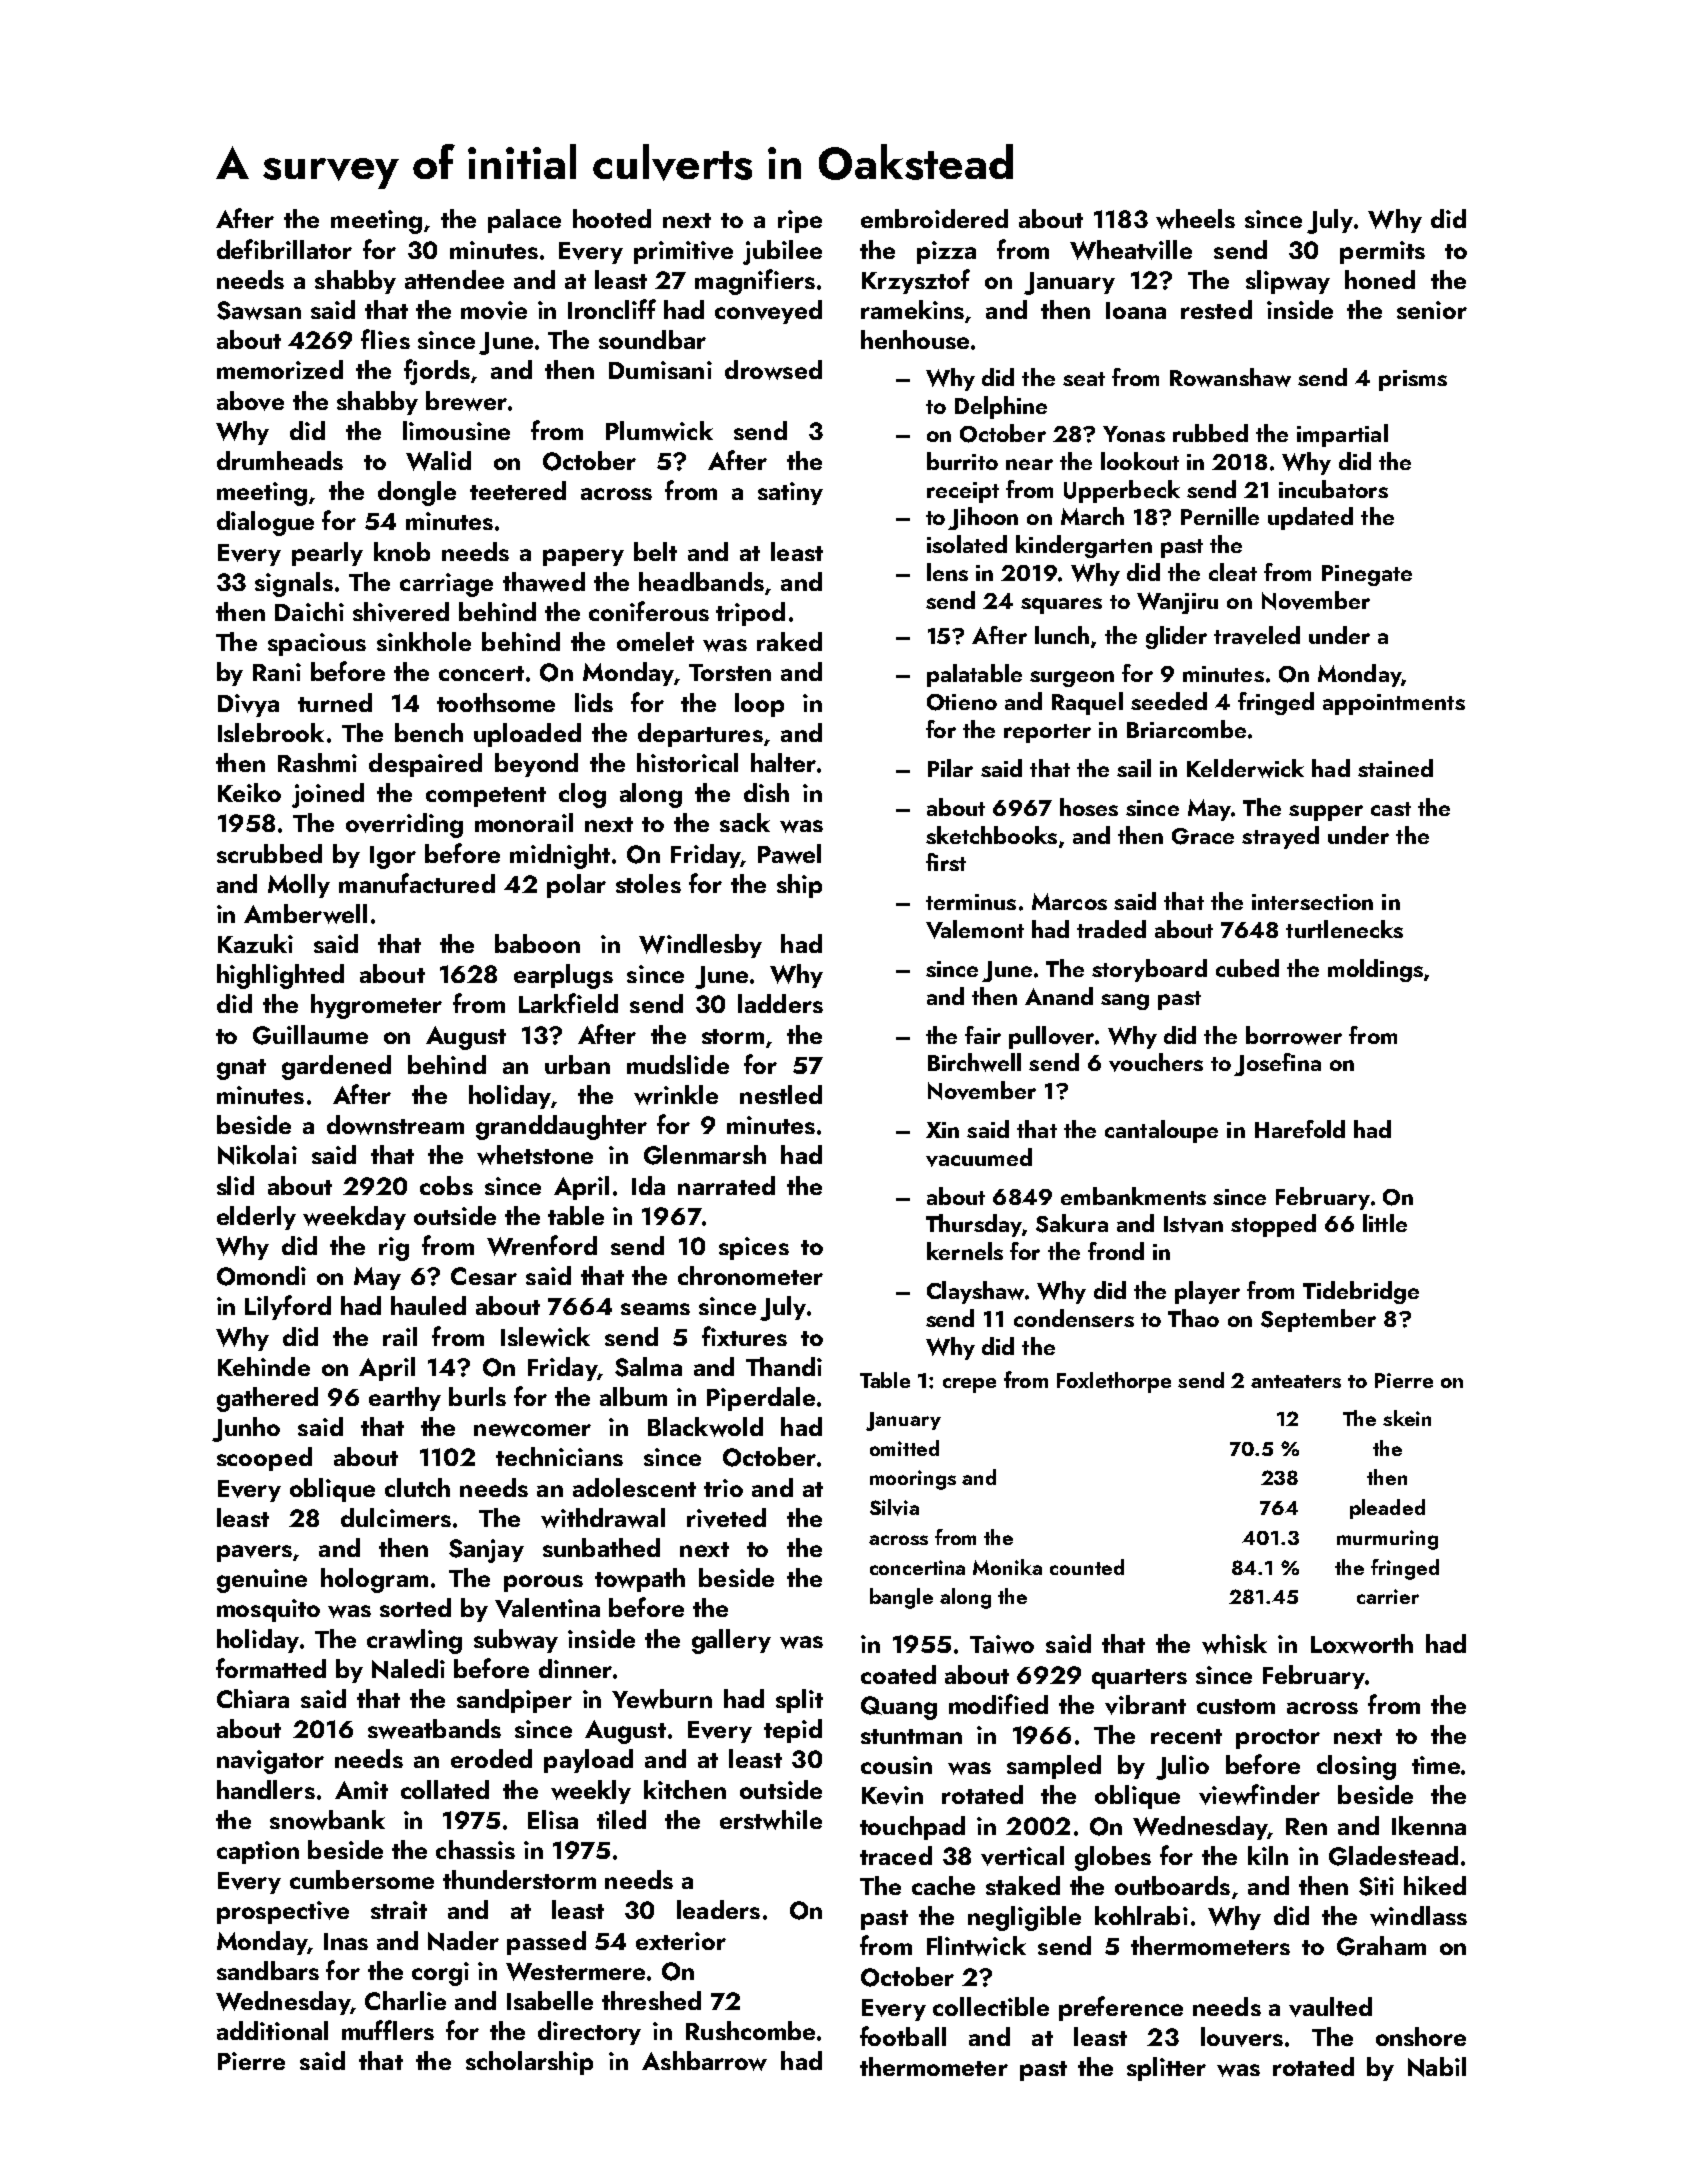  Describe the element at coordinates (1288, 282) in the image. I see `slipway` at that location.
